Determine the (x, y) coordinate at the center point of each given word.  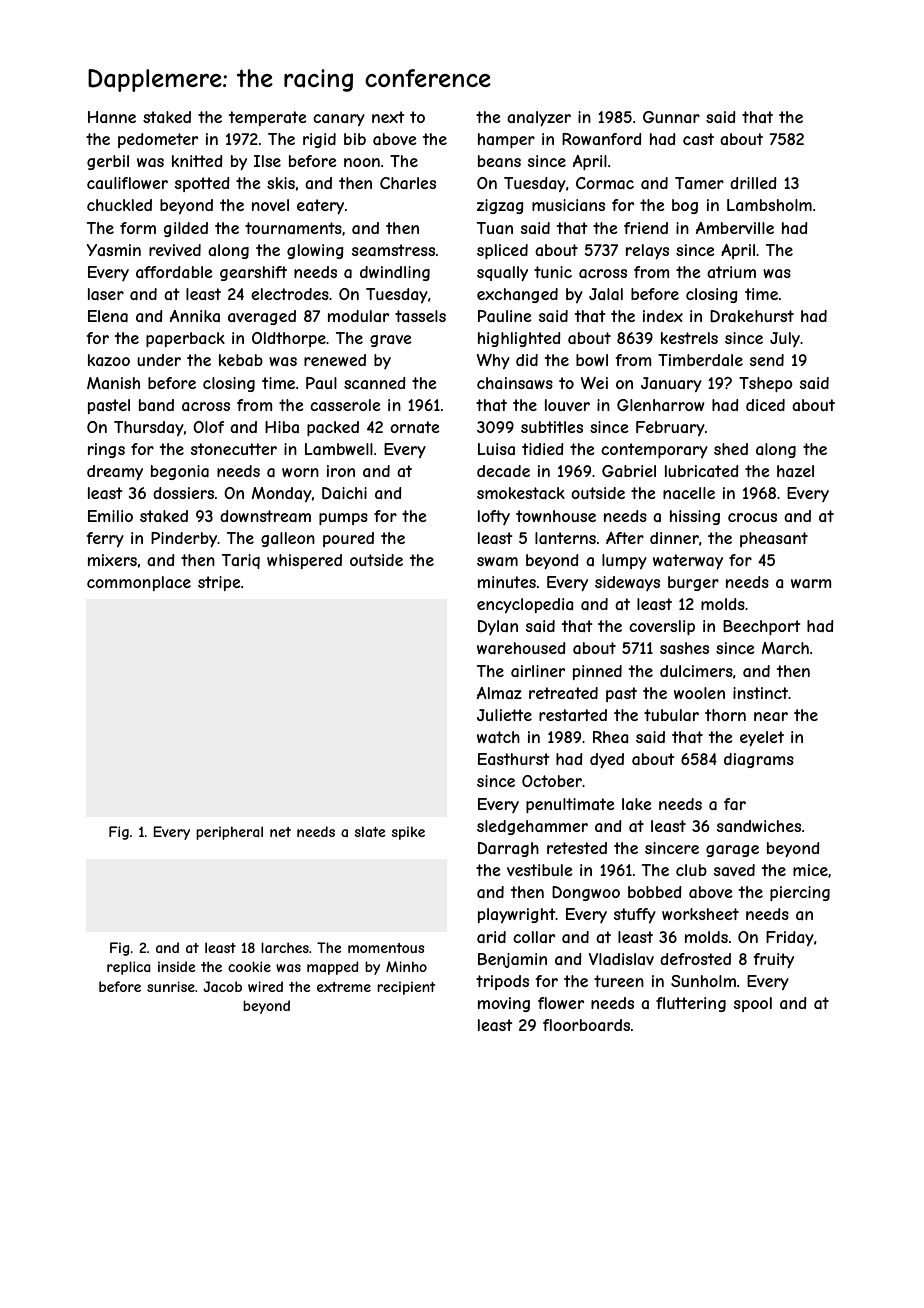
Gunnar (671, 117)
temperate (268, 118)
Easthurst (514, 759)
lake (637, 804)
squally (502, 273)
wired (265, 986)
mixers (112, 560)
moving (504, 1004)
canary (339, 120)
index (663, 316)
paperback (185, 339)
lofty (494, 517)
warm (811, 583)
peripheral (229, 833)
